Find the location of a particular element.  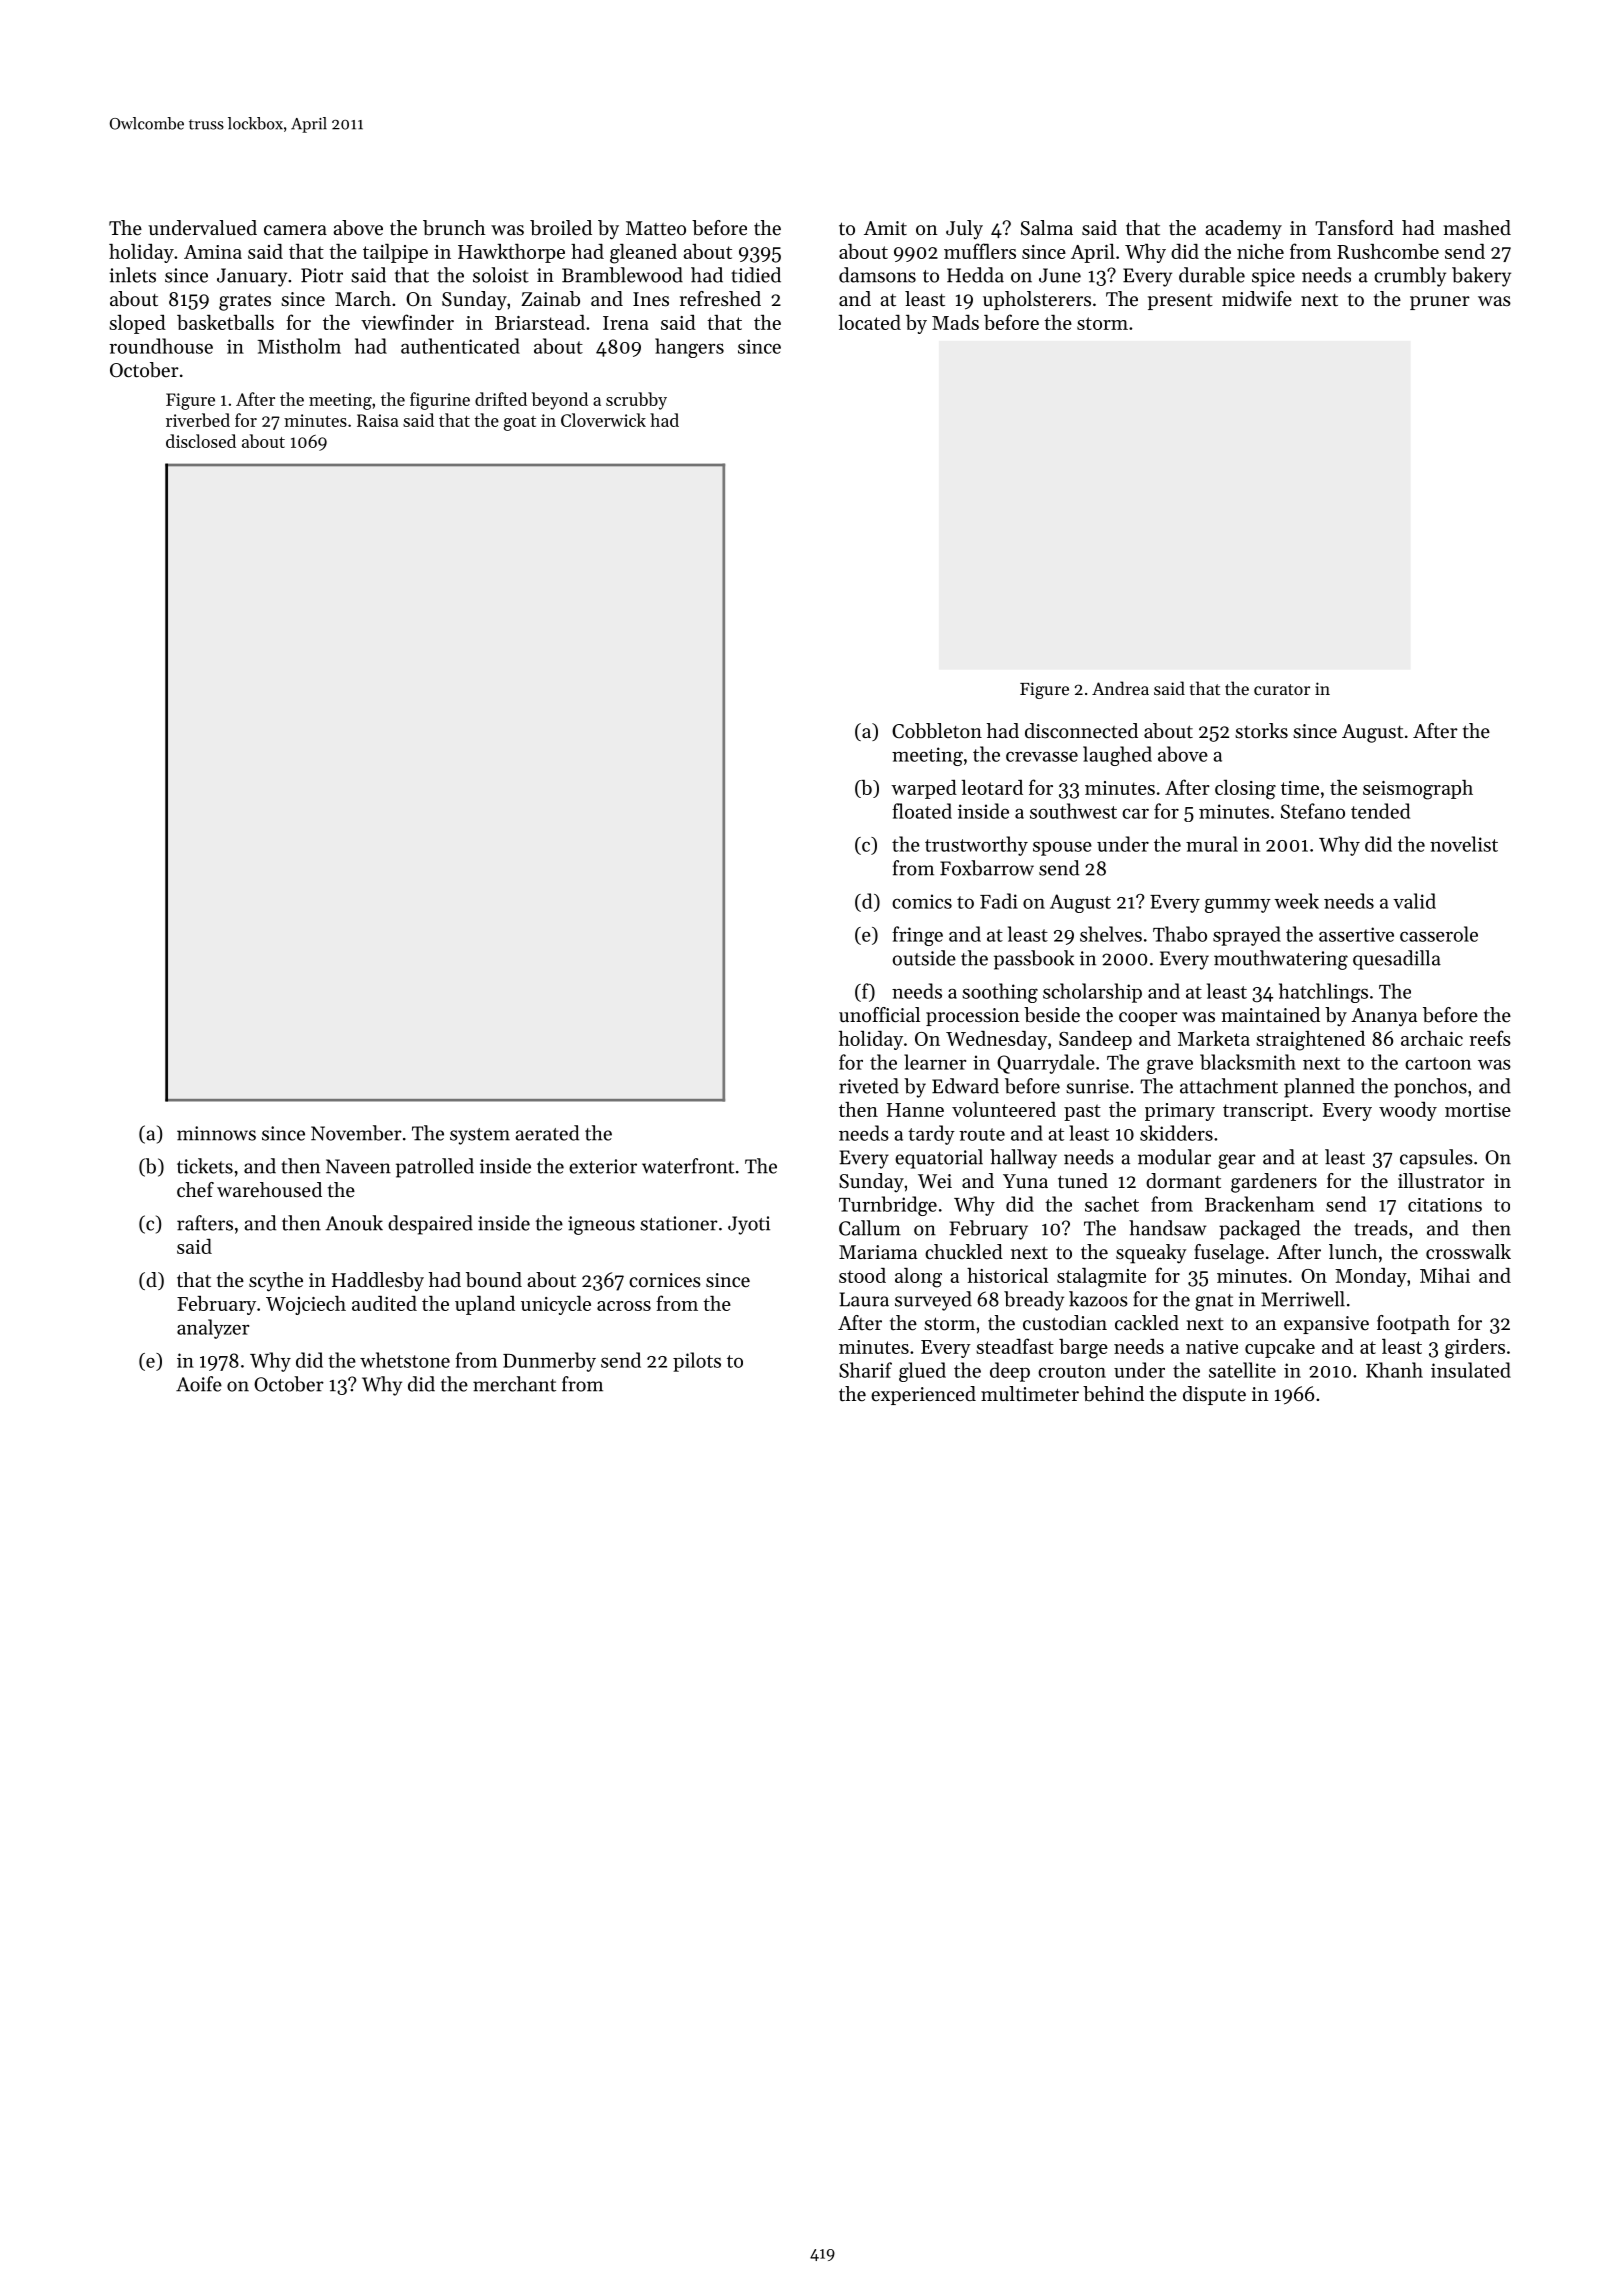

goat is located at coordinates (520, 423).
